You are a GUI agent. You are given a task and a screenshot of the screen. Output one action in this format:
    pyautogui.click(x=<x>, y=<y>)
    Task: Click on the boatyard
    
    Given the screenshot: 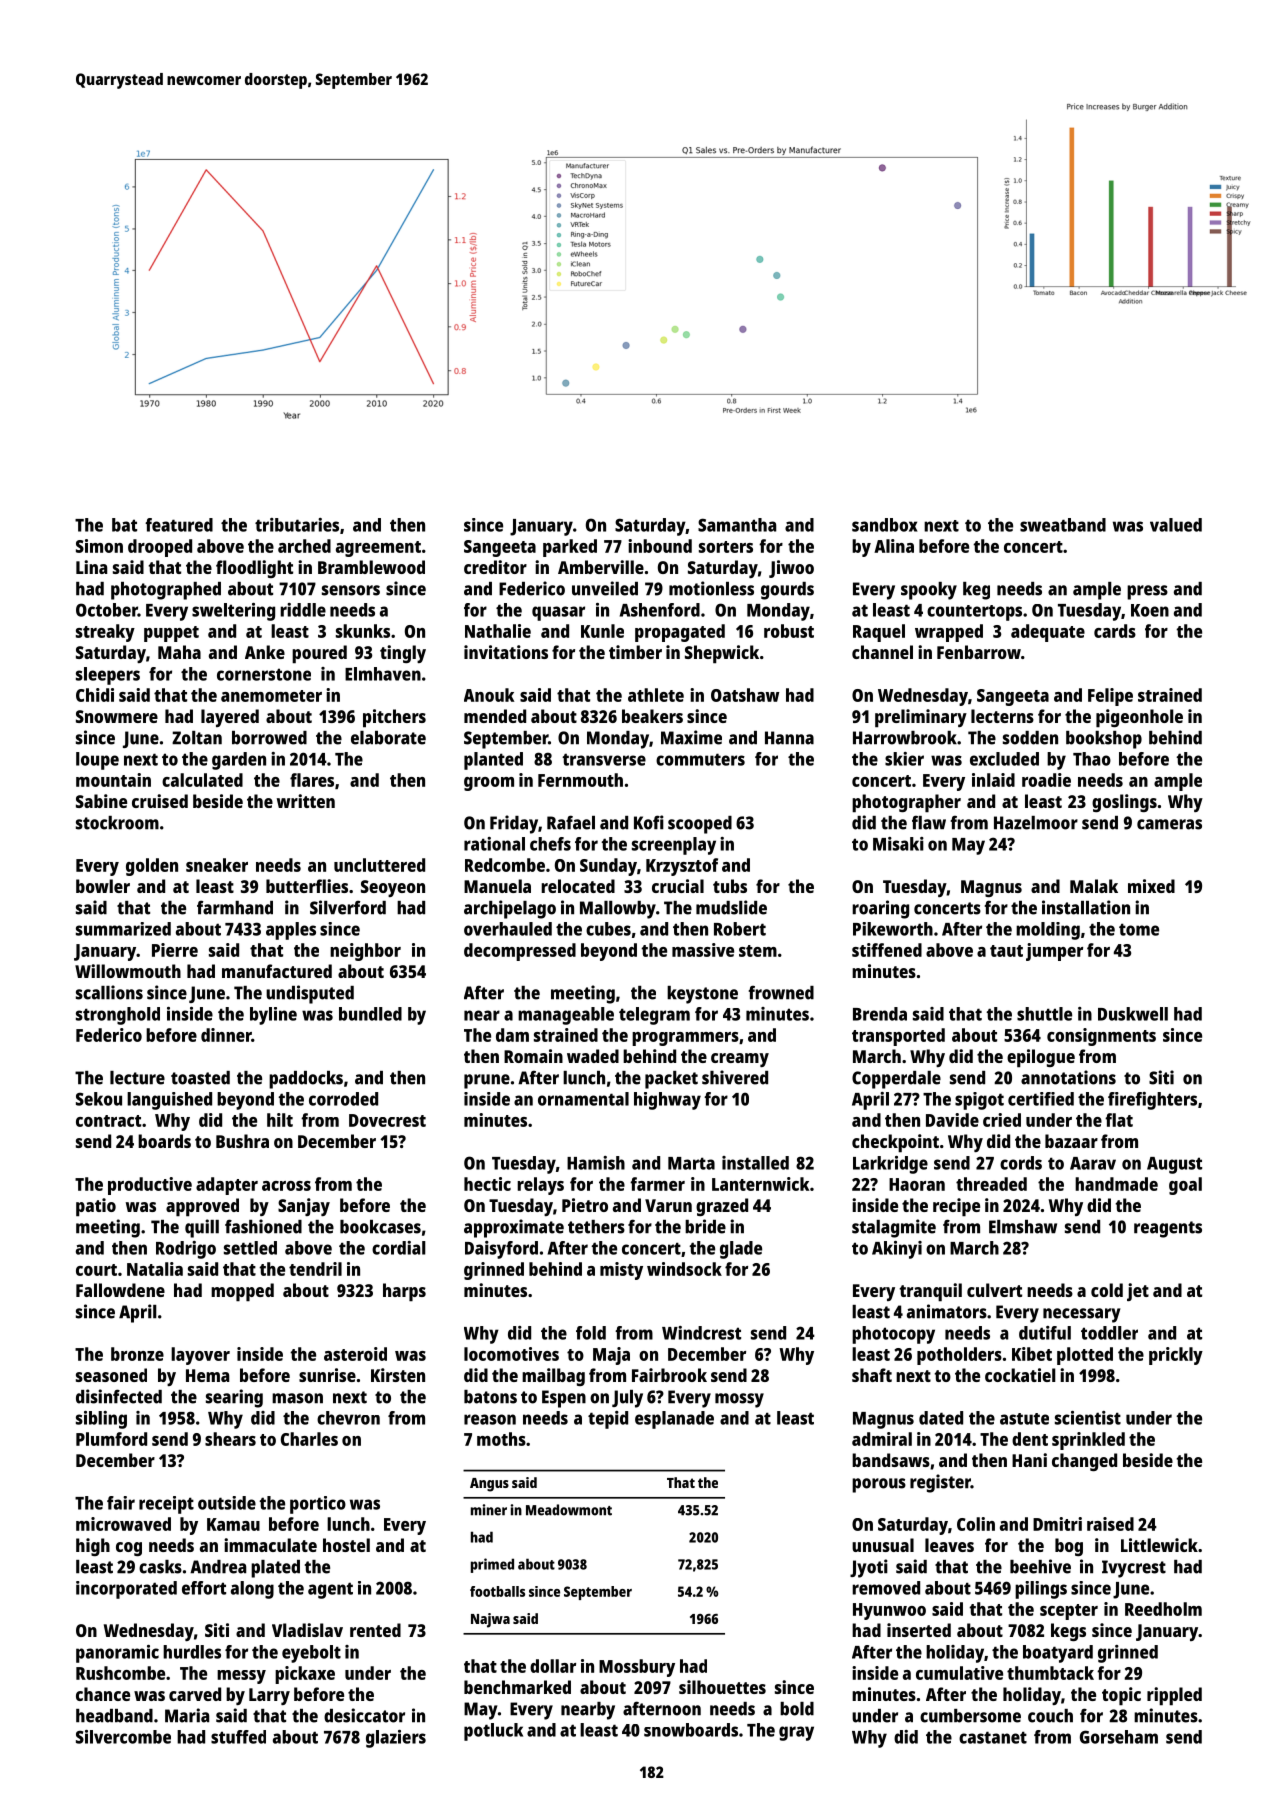 What is the action you would take?
    pyautogui.click(x=1058, y=1654)
